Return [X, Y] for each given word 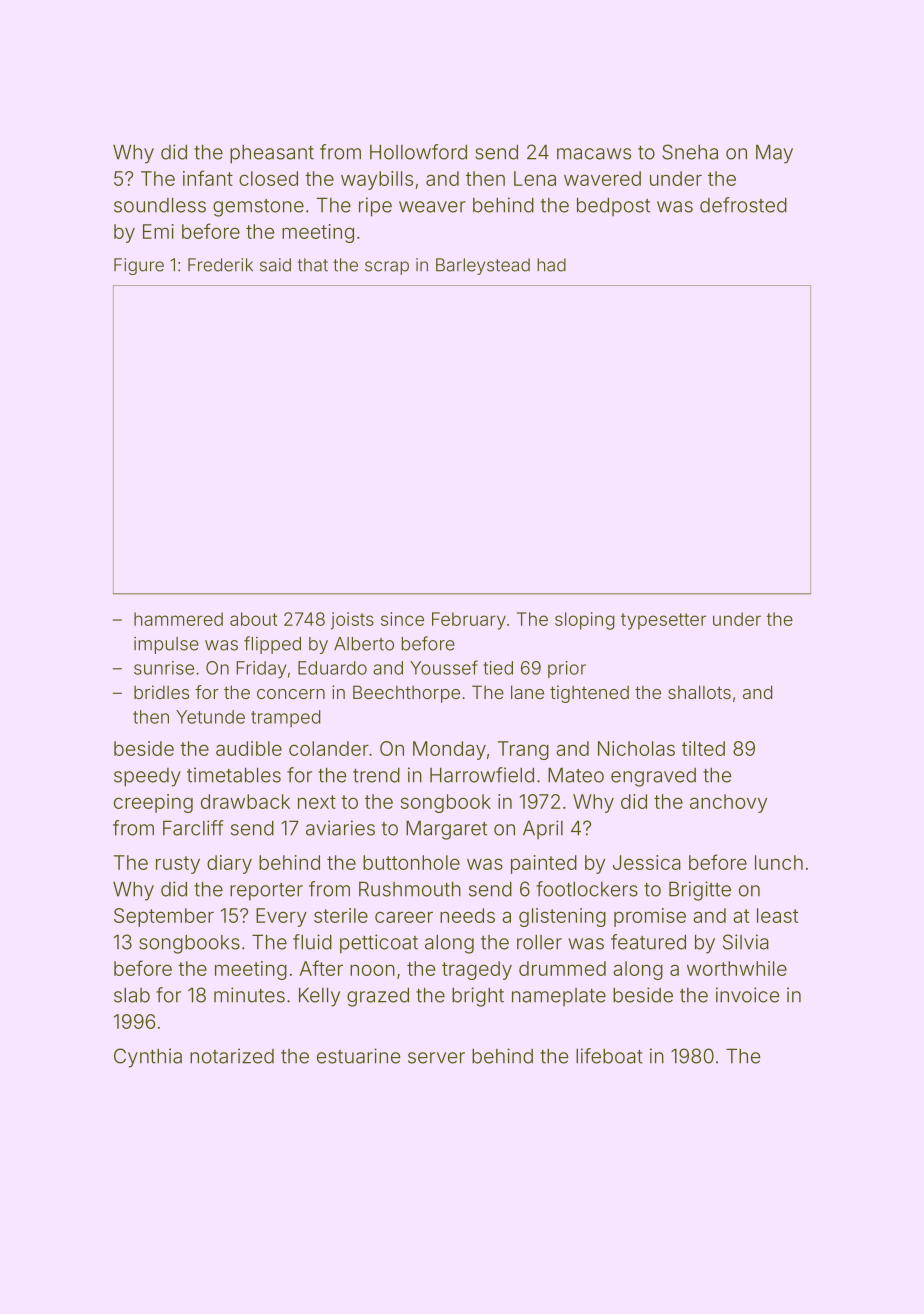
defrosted [743, 205]
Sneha [690, 152]
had [551, 265]
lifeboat [609, 1056]
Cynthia [148, 1058]
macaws [594, 154]
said [275, 265]
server [436, 1058]
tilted [703, 748]
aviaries [340, 828]
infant [208, 178]
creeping [153, 803]
